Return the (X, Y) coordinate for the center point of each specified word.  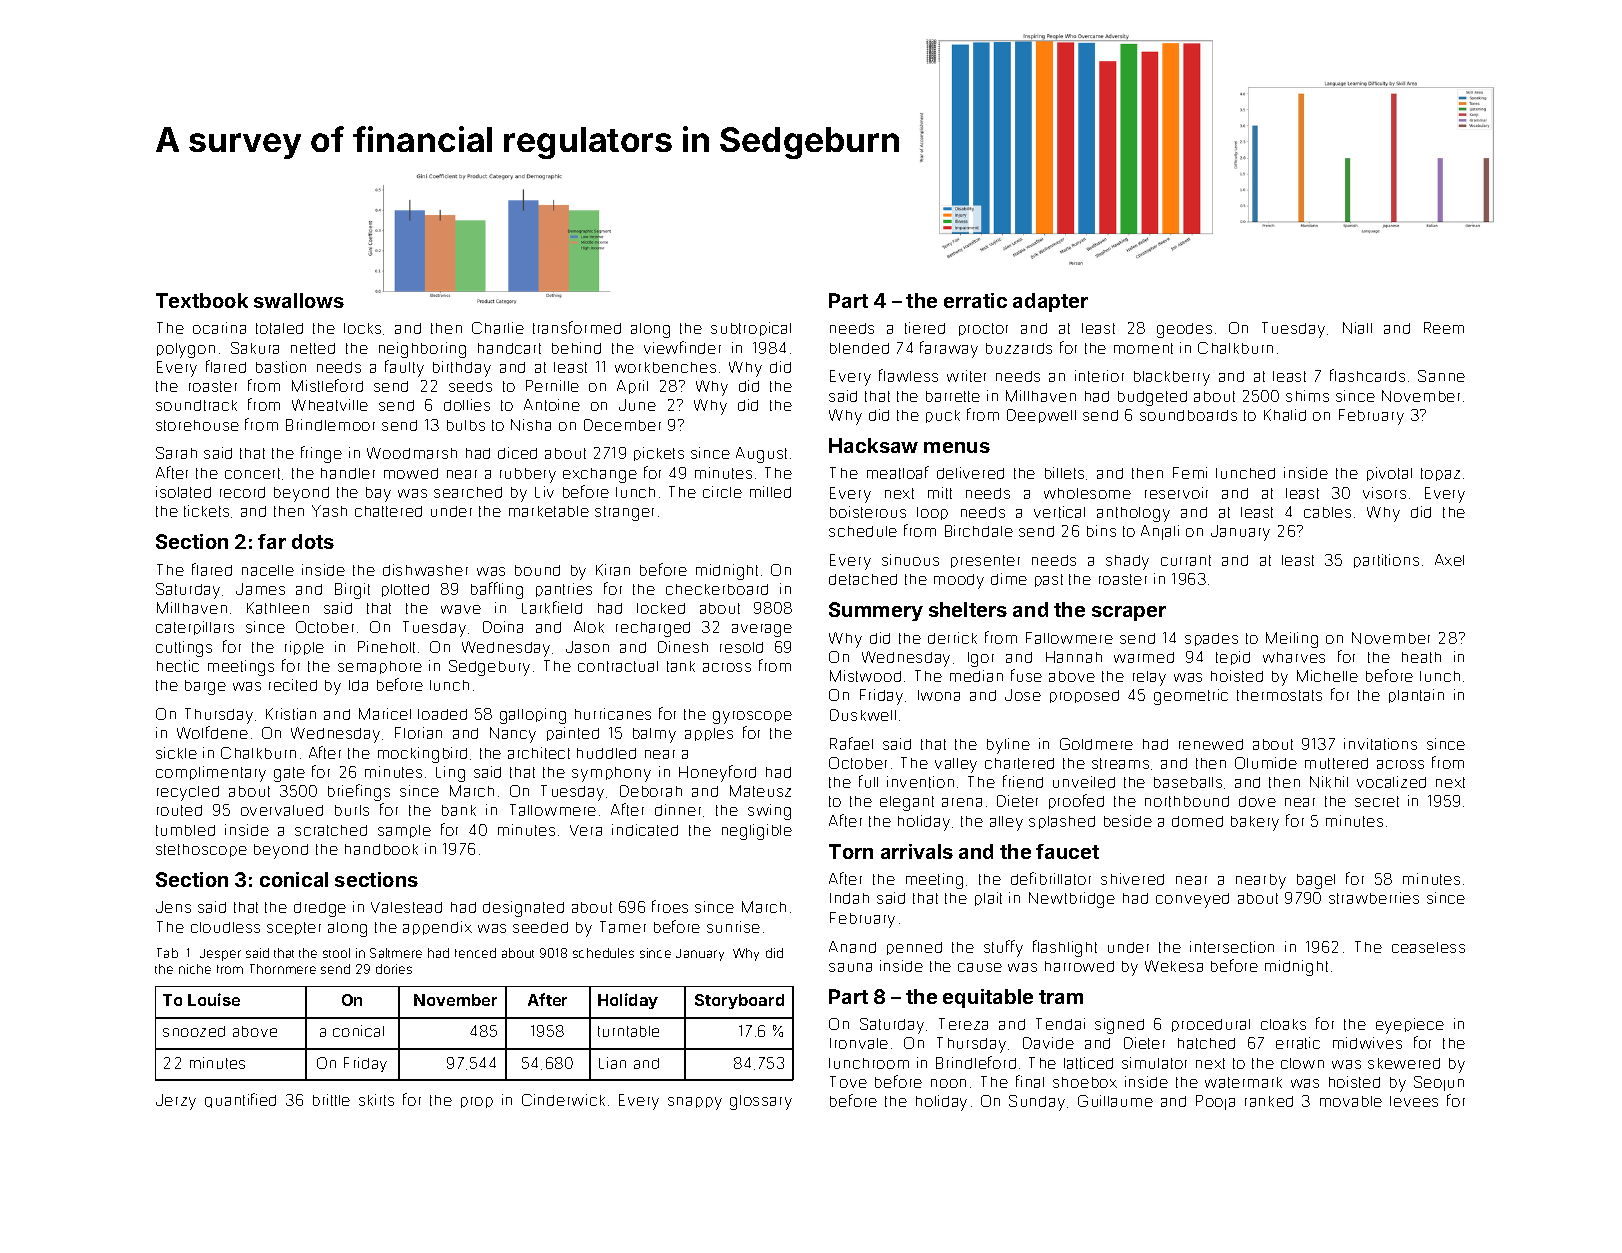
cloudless (225, 927)
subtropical (751, 329)
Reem (1444, 328)
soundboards (1188, 415)
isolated (183, 492)
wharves (1294, 657)
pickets (659, 454)
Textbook (202, 300)
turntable (628, 1031)
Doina (503, 627)
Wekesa (1174, 966)
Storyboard (739, 1001)
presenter (985, 561)
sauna (850, 967)
